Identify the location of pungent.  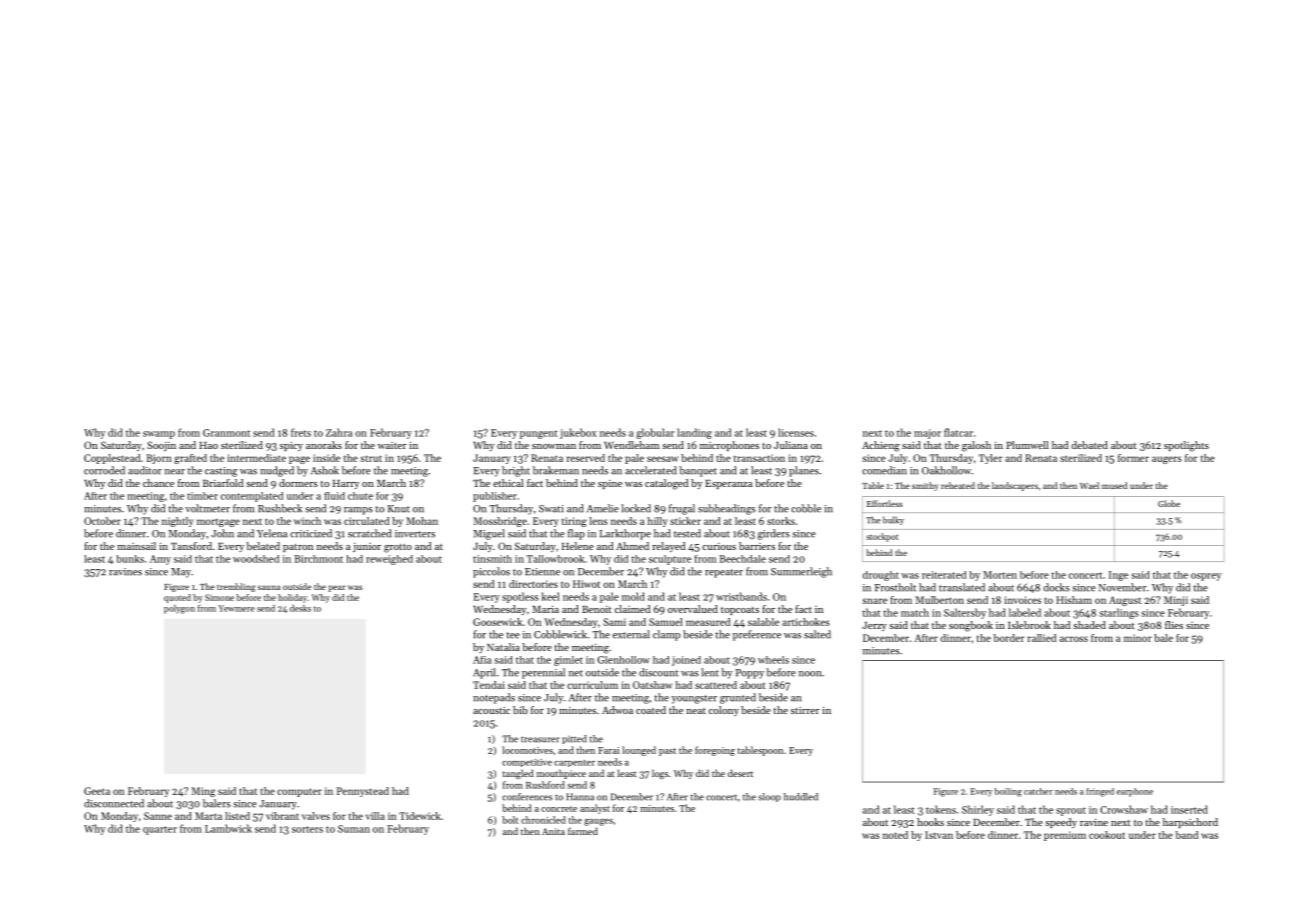
(539, 434).
